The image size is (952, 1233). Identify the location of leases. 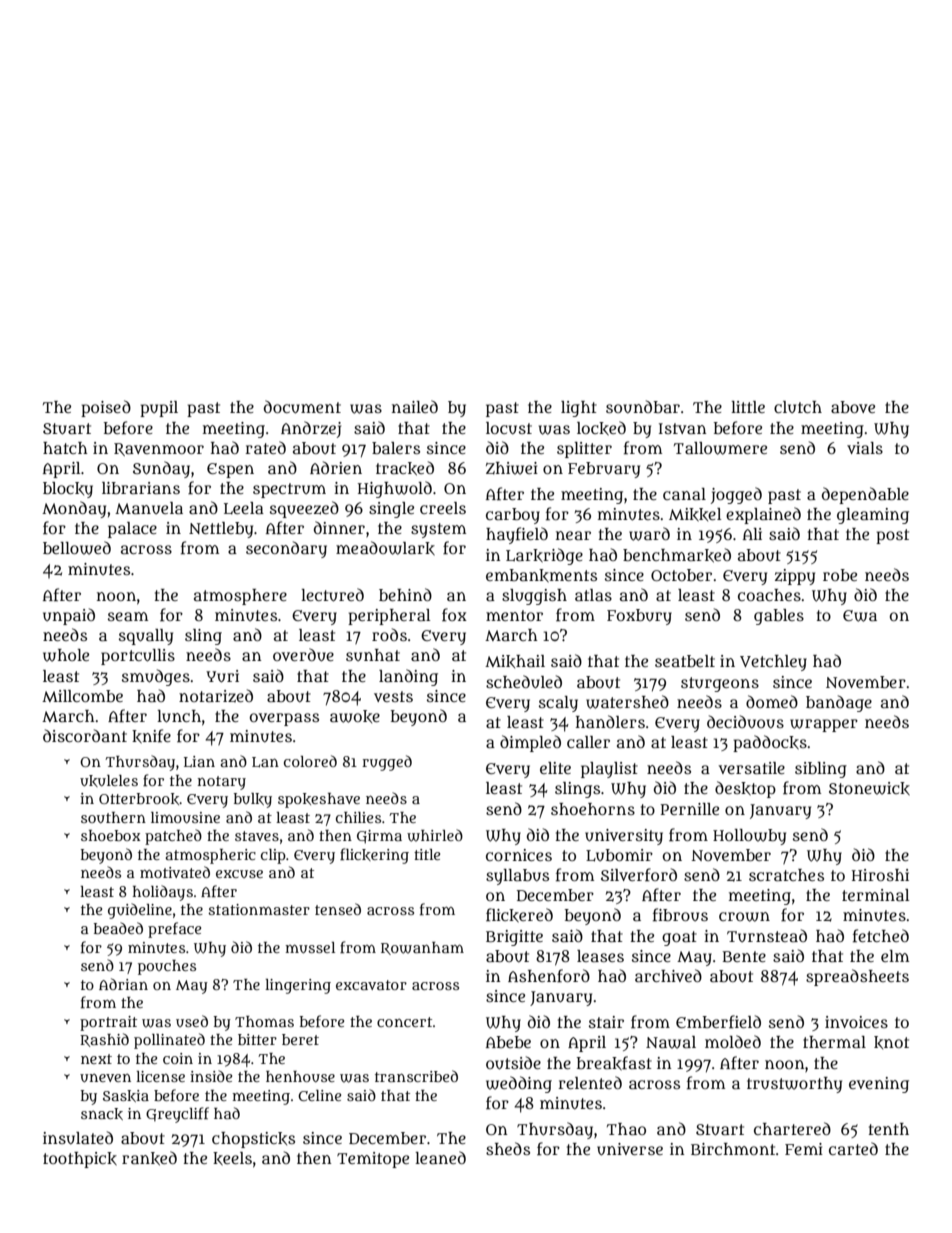
(600, 956).
